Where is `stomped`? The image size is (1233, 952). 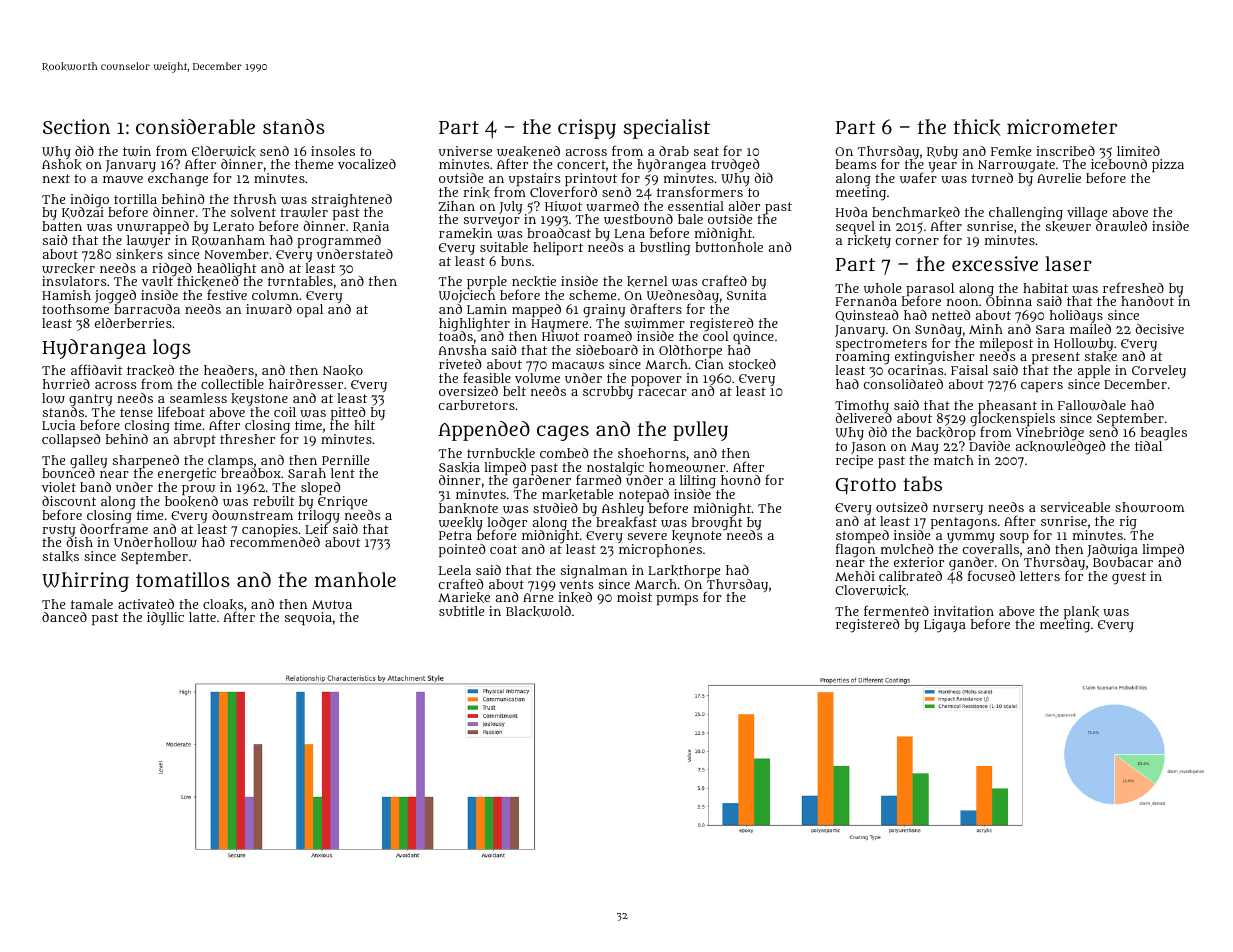 stomped is located at coordinates (862, 537).
